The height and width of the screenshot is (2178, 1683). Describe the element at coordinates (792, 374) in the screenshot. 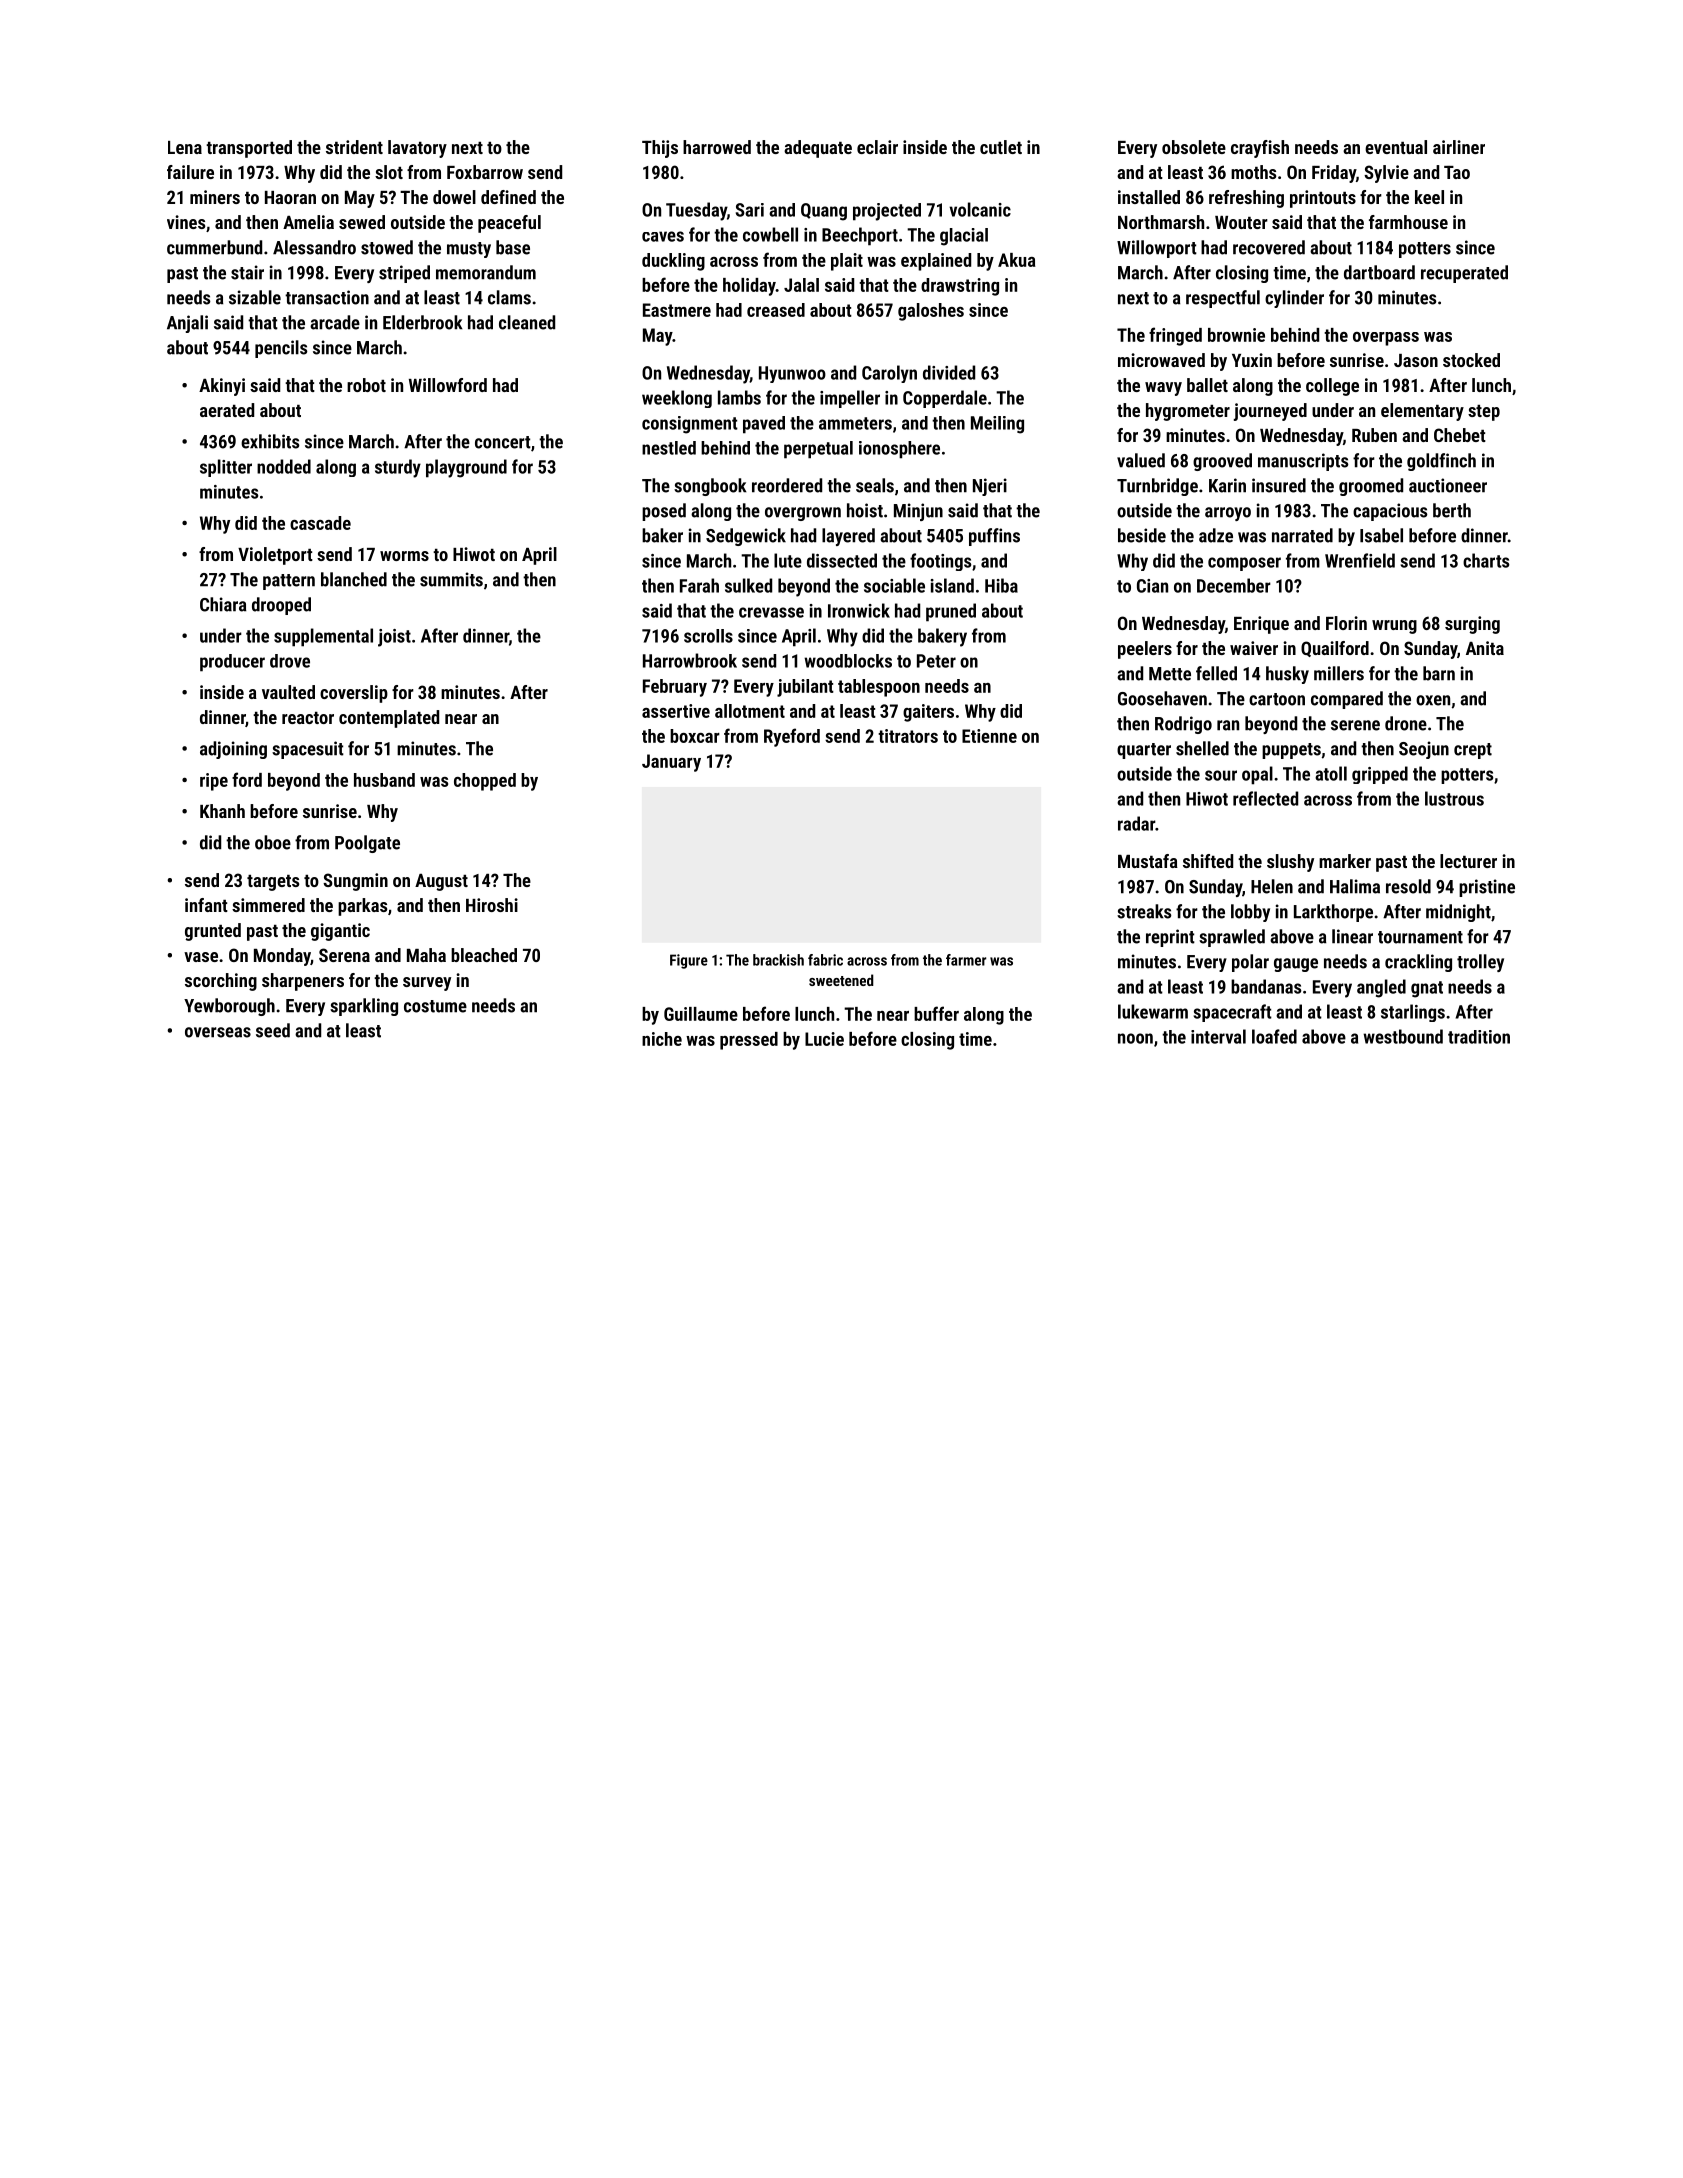

I see `Hyunwoo` at that location.
